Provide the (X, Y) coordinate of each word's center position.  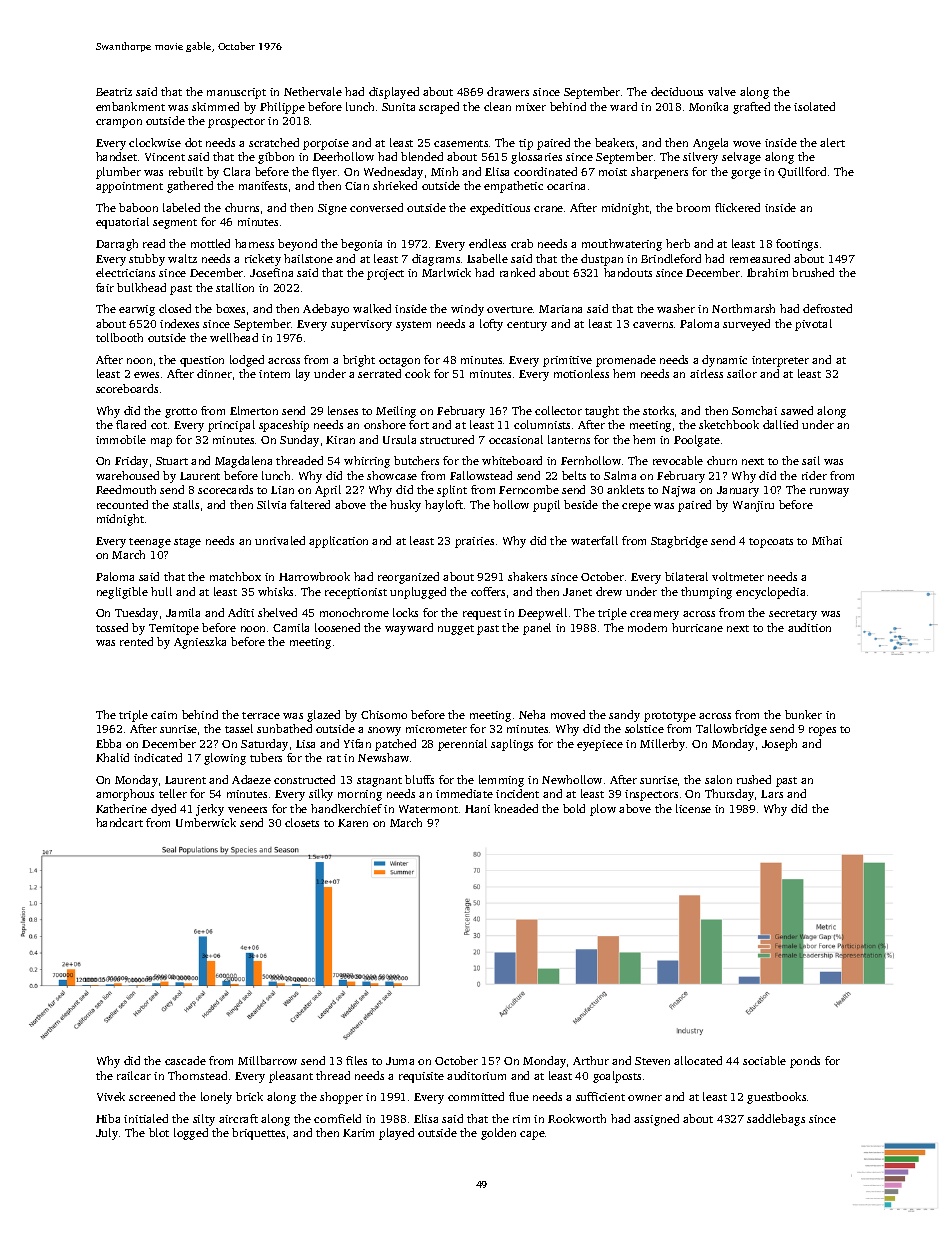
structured (447, 439)
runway (829, 492)
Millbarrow (267, 1060)
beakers (614, 142)
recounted (122, 504)
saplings (512, 745)
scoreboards (127, 388)
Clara (236, 171)
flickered (737, 207)
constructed (304, 779)
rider (814, 475)
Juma (400, 1061)
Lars (772, 794)
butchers (416, 460)
